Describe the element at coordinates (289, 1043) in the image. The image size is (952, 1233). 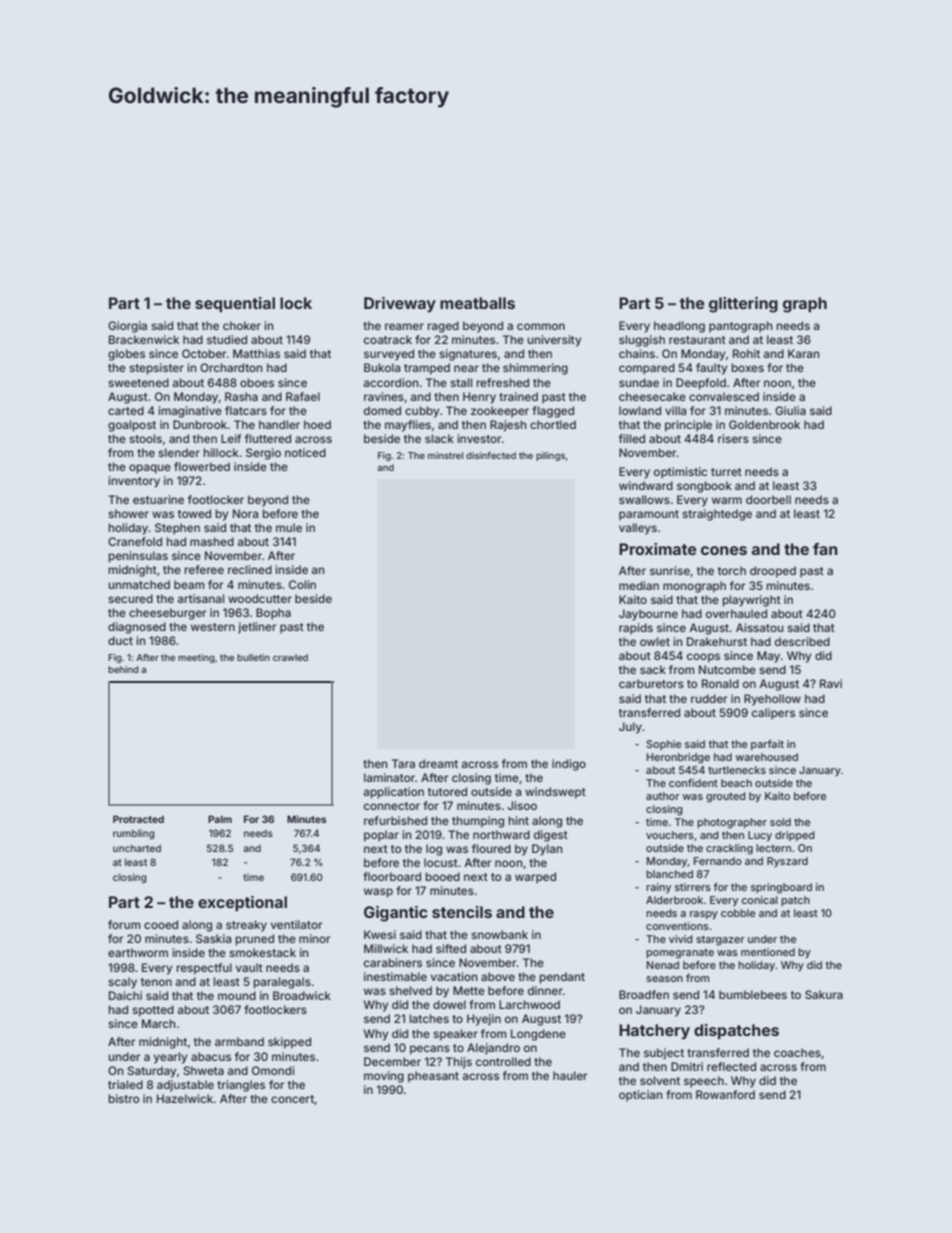
I see `skipped` at that location.
